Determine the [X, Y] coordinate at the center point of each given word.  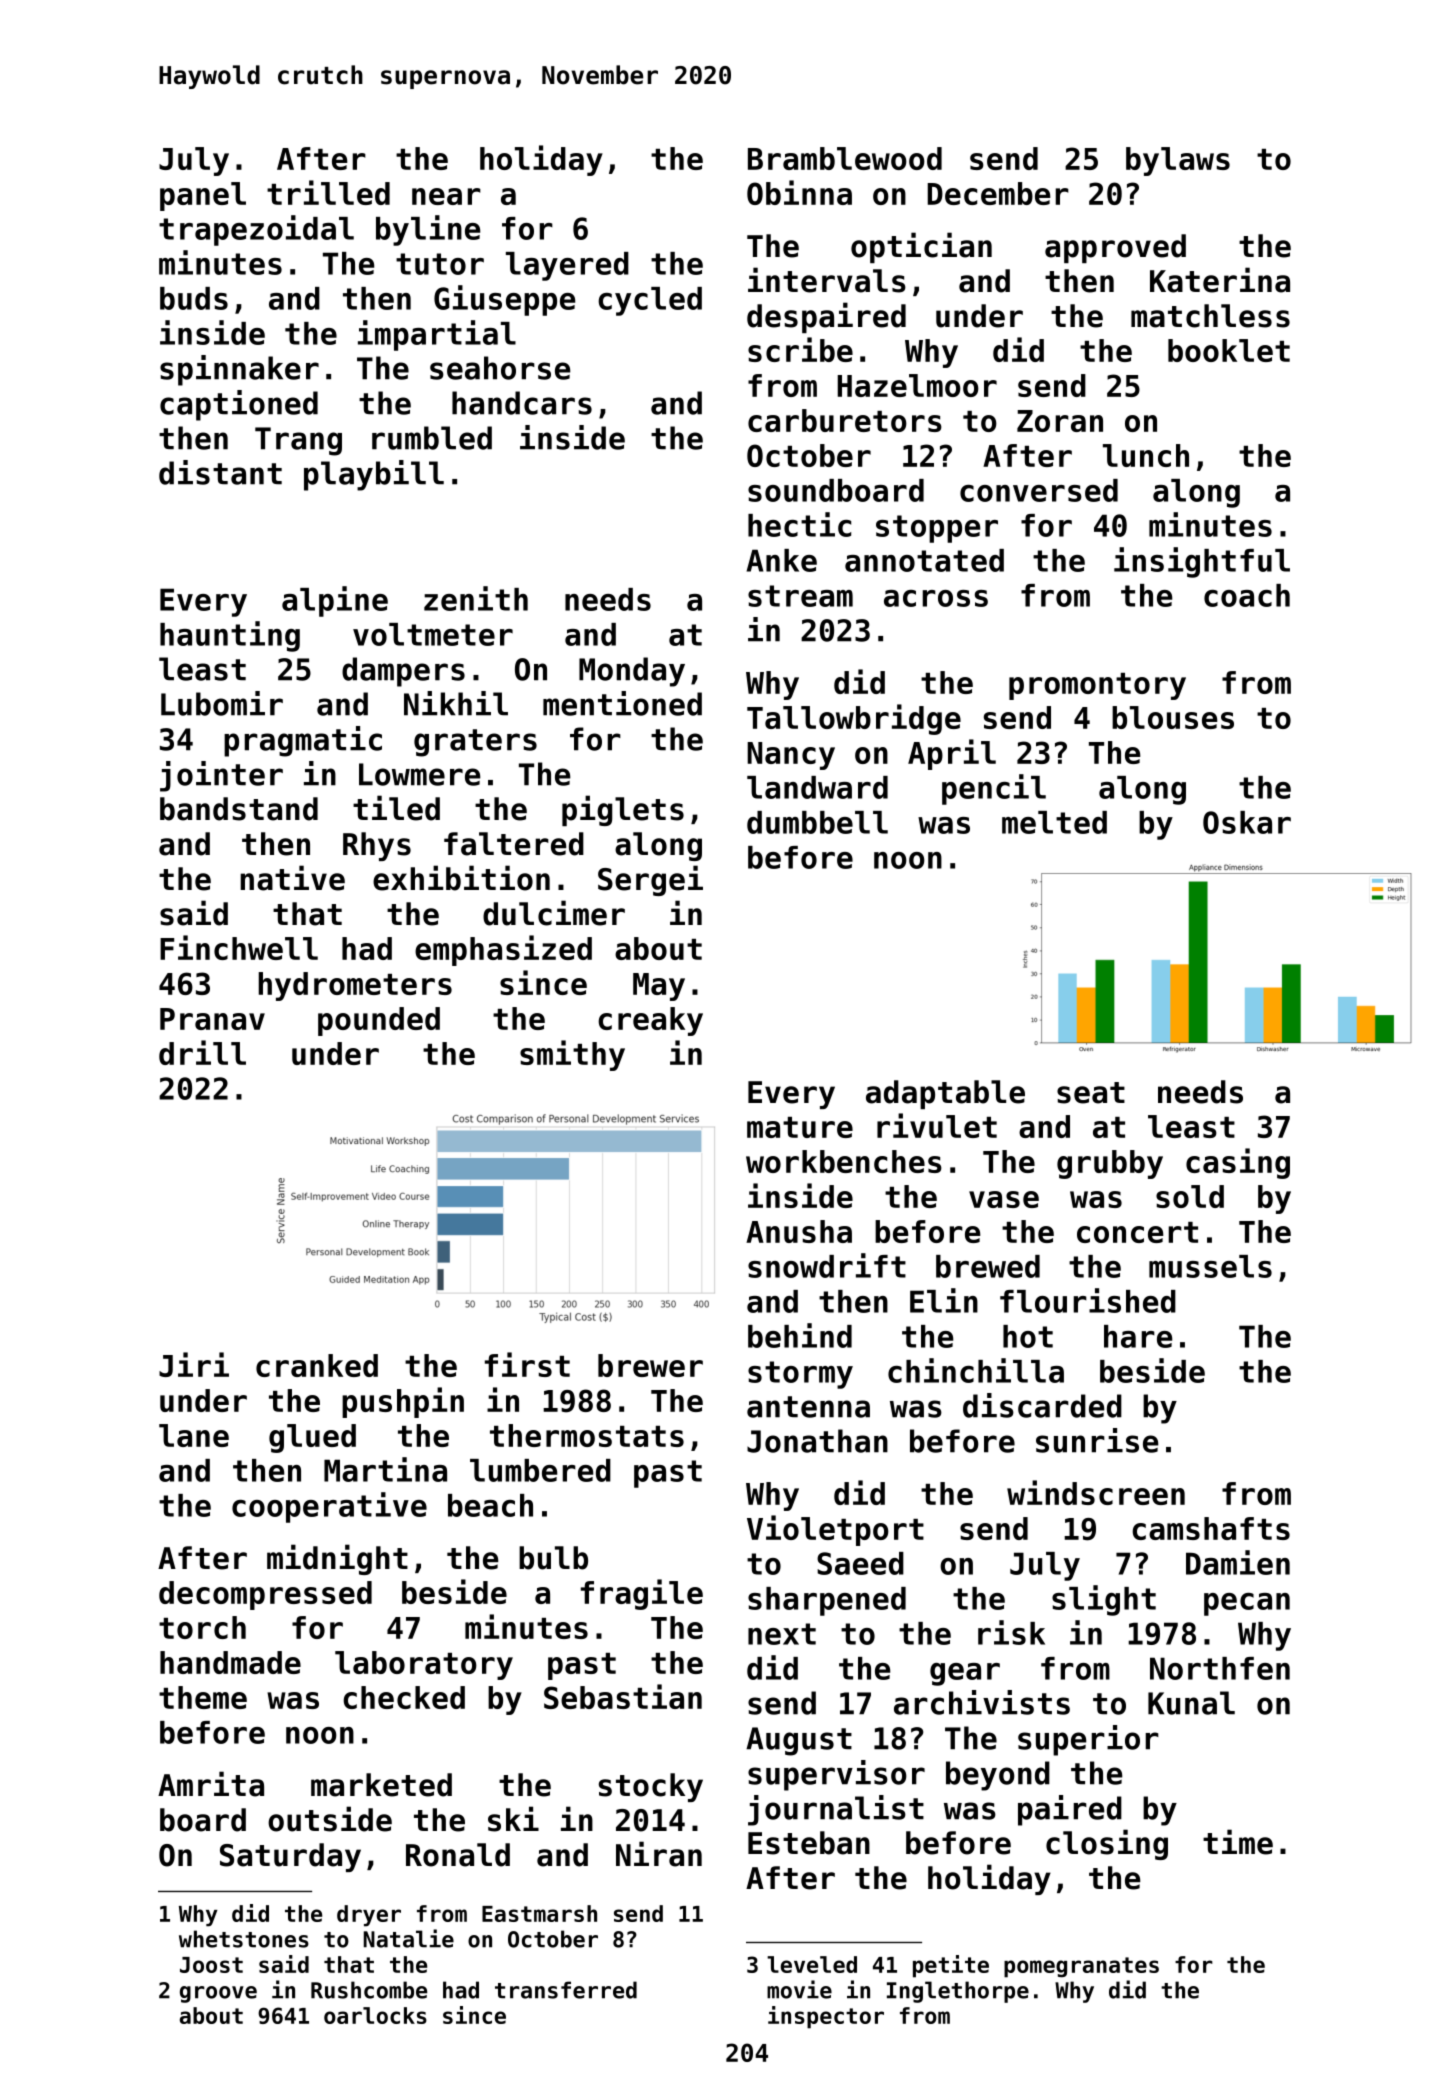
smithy [572, 1055]
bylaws [1178, 161]
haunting [230, 636]
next [782, 1634]
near [446, 196]
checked [404, 1697]
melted [1054, 822]
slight [1104, 1600]
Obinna [799, 192]
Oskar [1247, 822]
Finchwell [239, 947]
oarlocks [375, 2015]
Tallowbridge [854, 719]
